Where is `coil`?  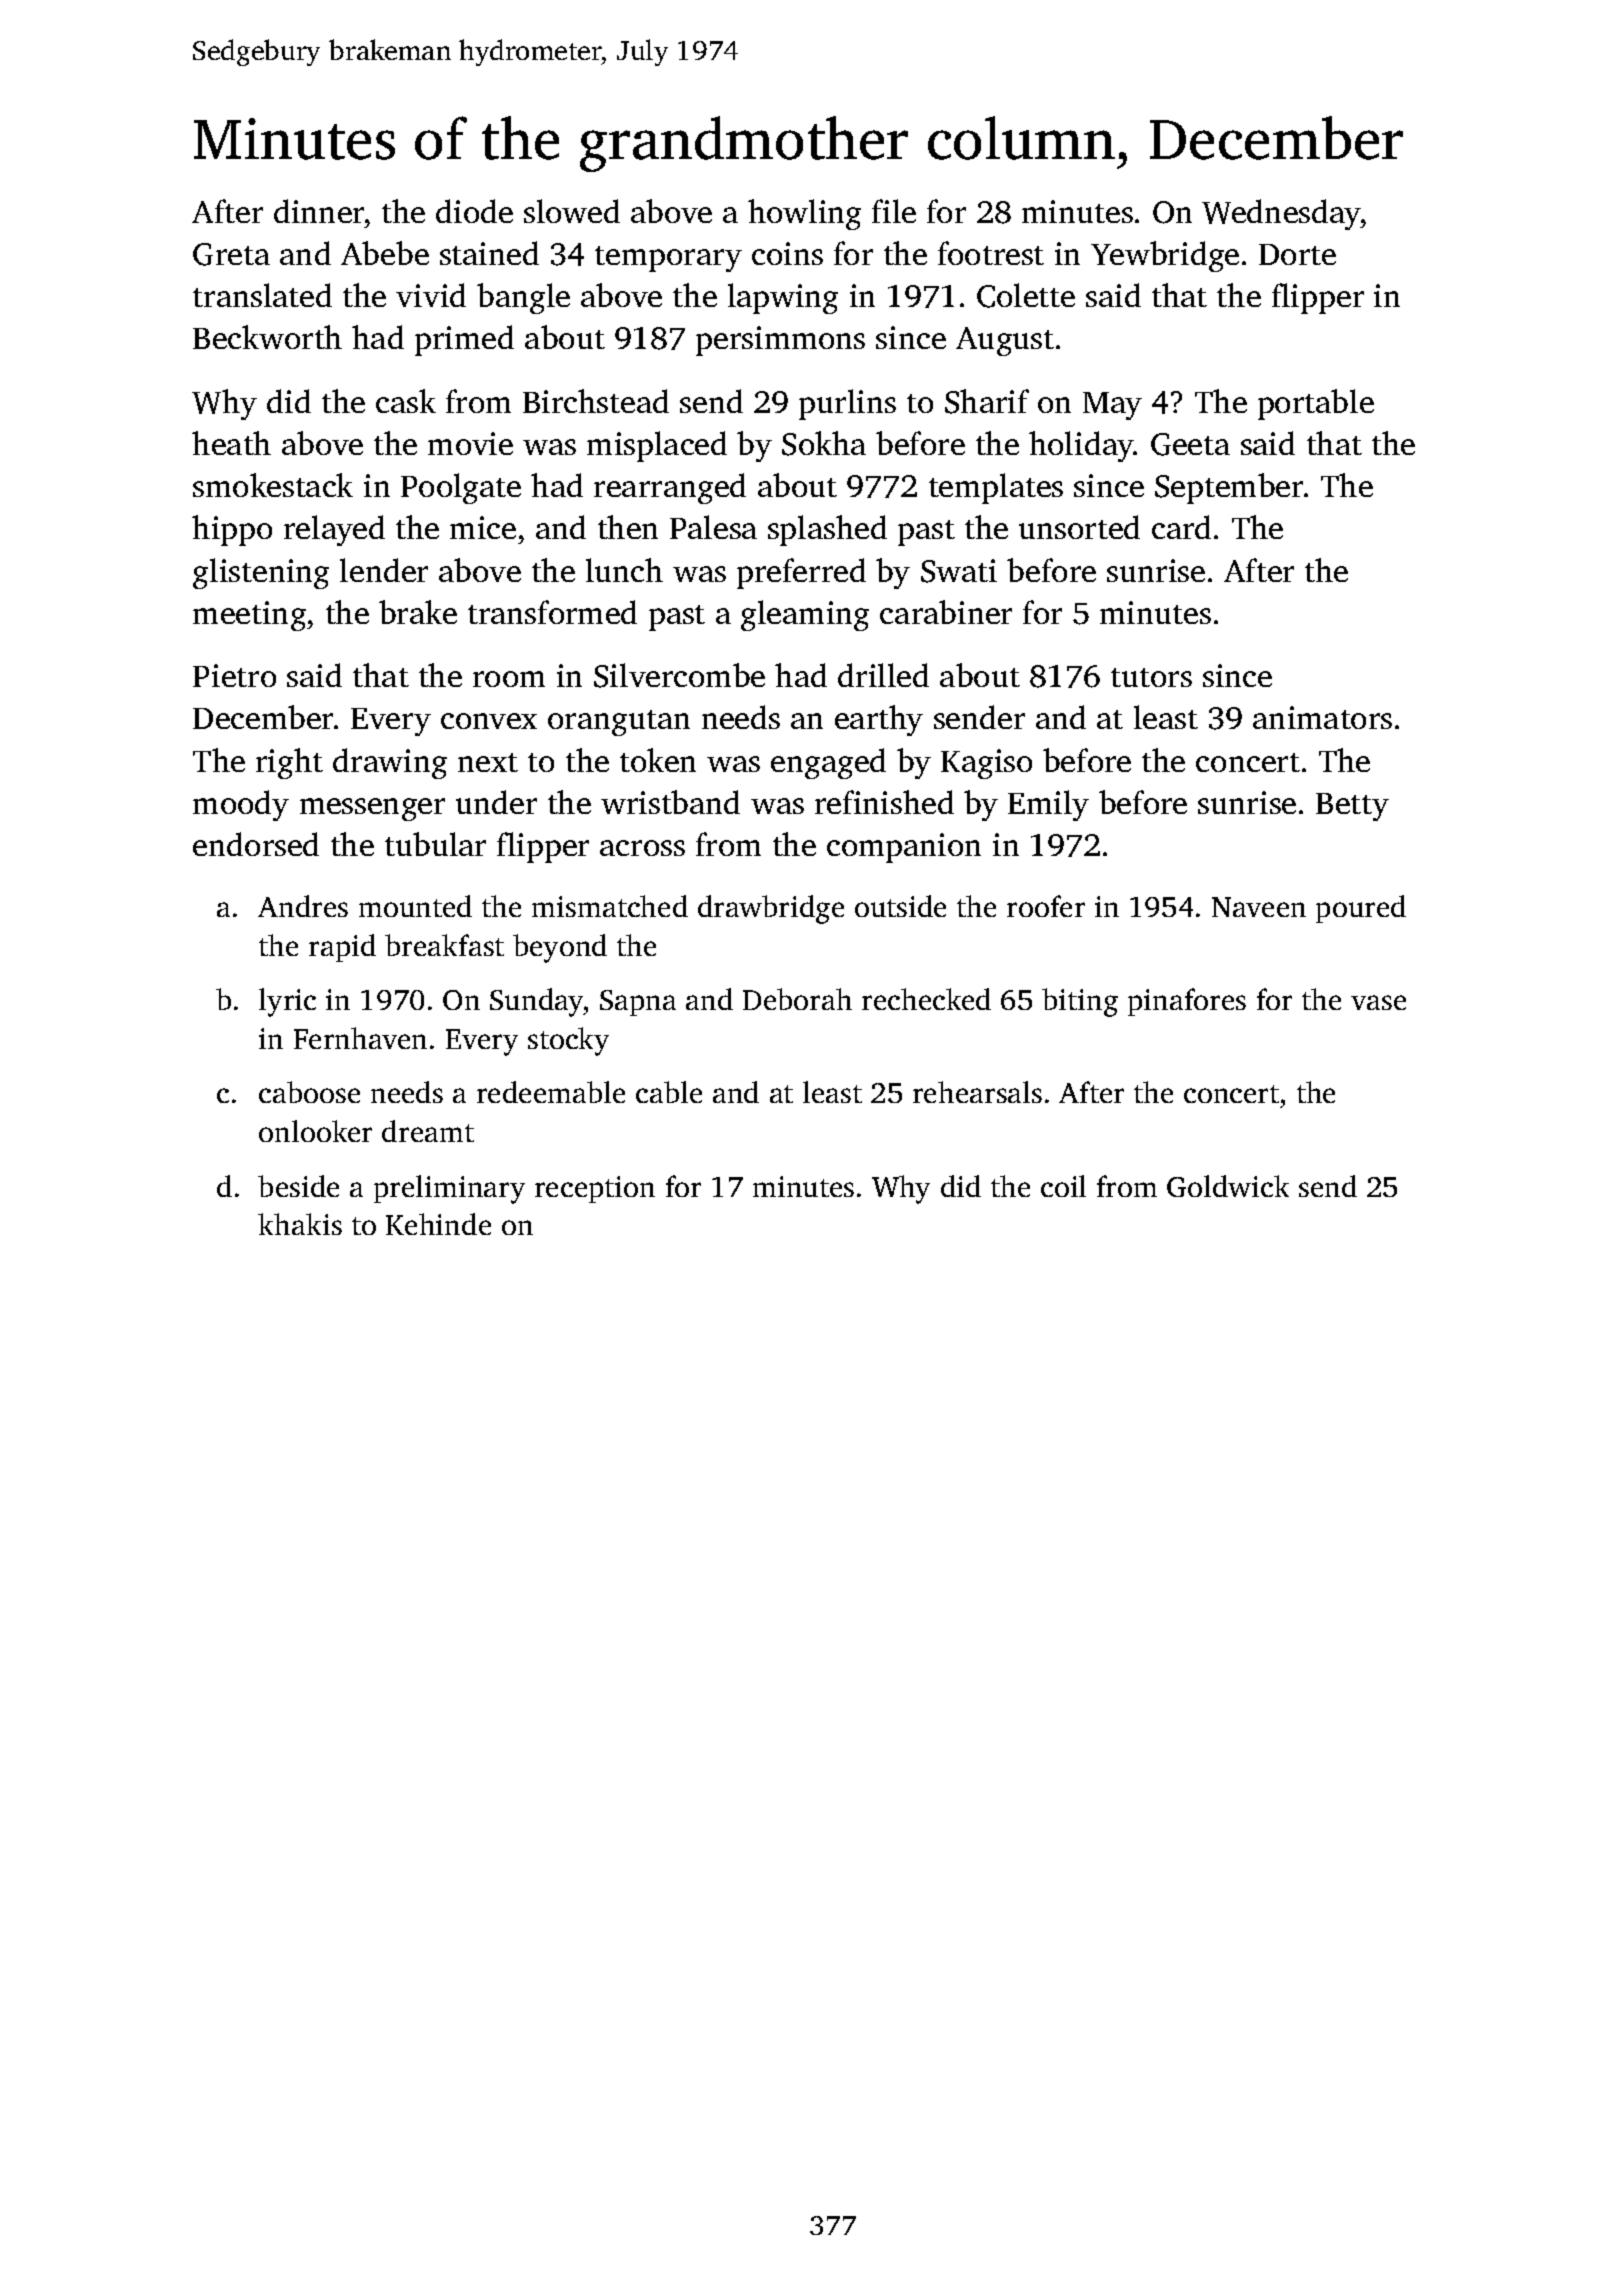
coil is located at coordinates (1063, 1186).
